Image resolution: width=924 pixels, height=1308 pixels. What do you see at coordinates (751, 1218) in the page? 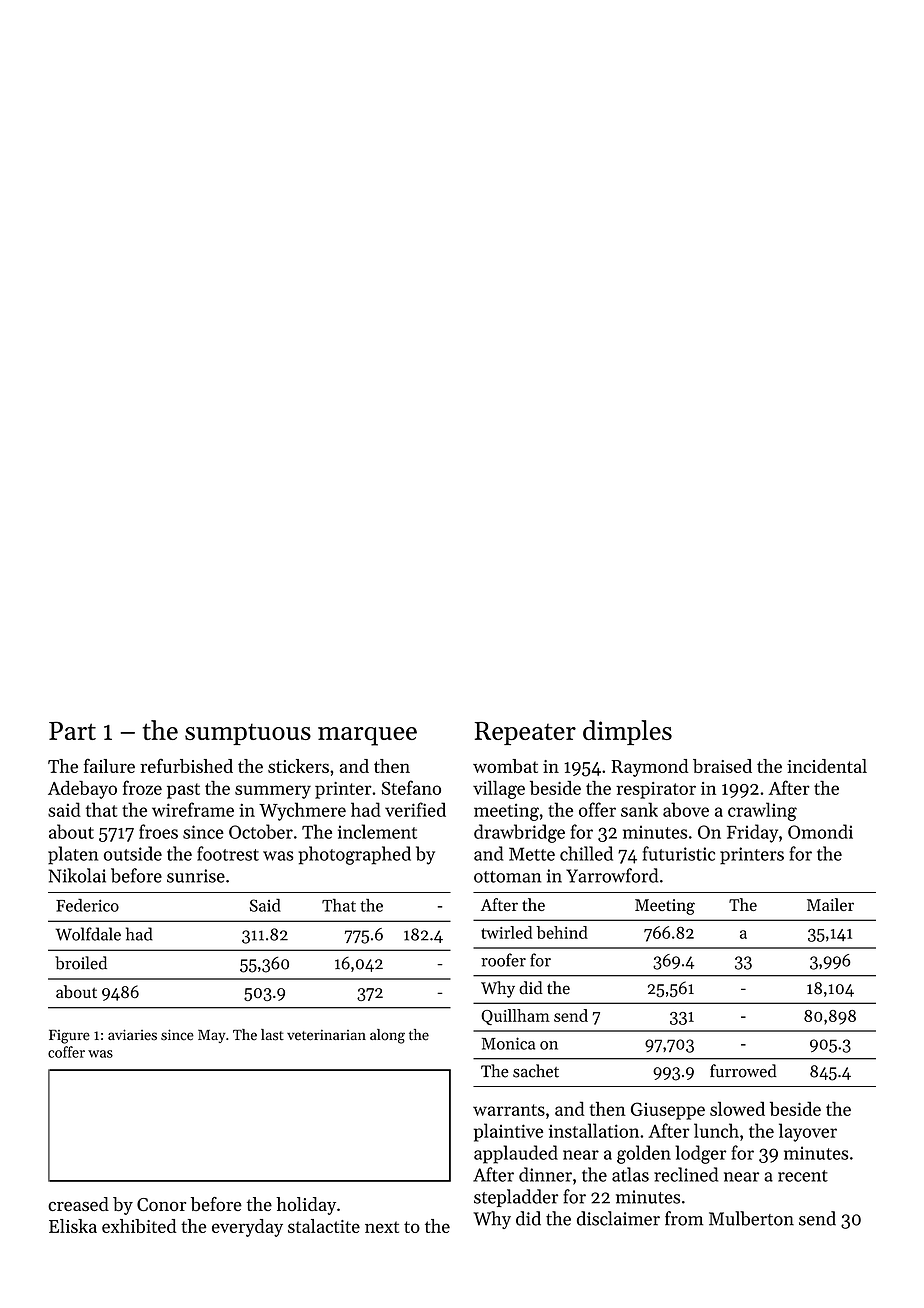
I see `Mulberton` at bounding box center [751, 1218].
